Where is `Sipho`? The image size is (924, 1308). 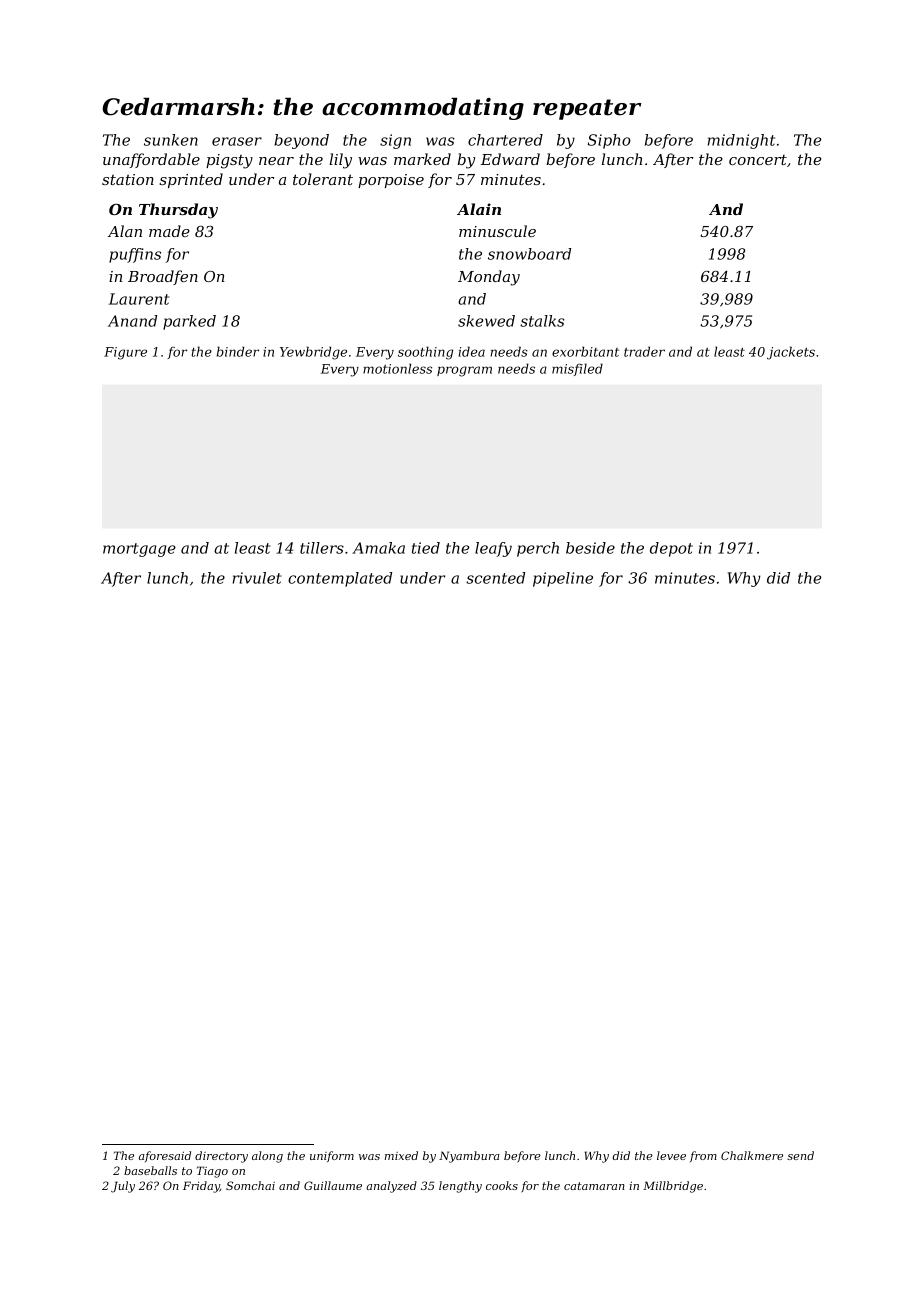
Sipho is located at coordinates (609, 141).
